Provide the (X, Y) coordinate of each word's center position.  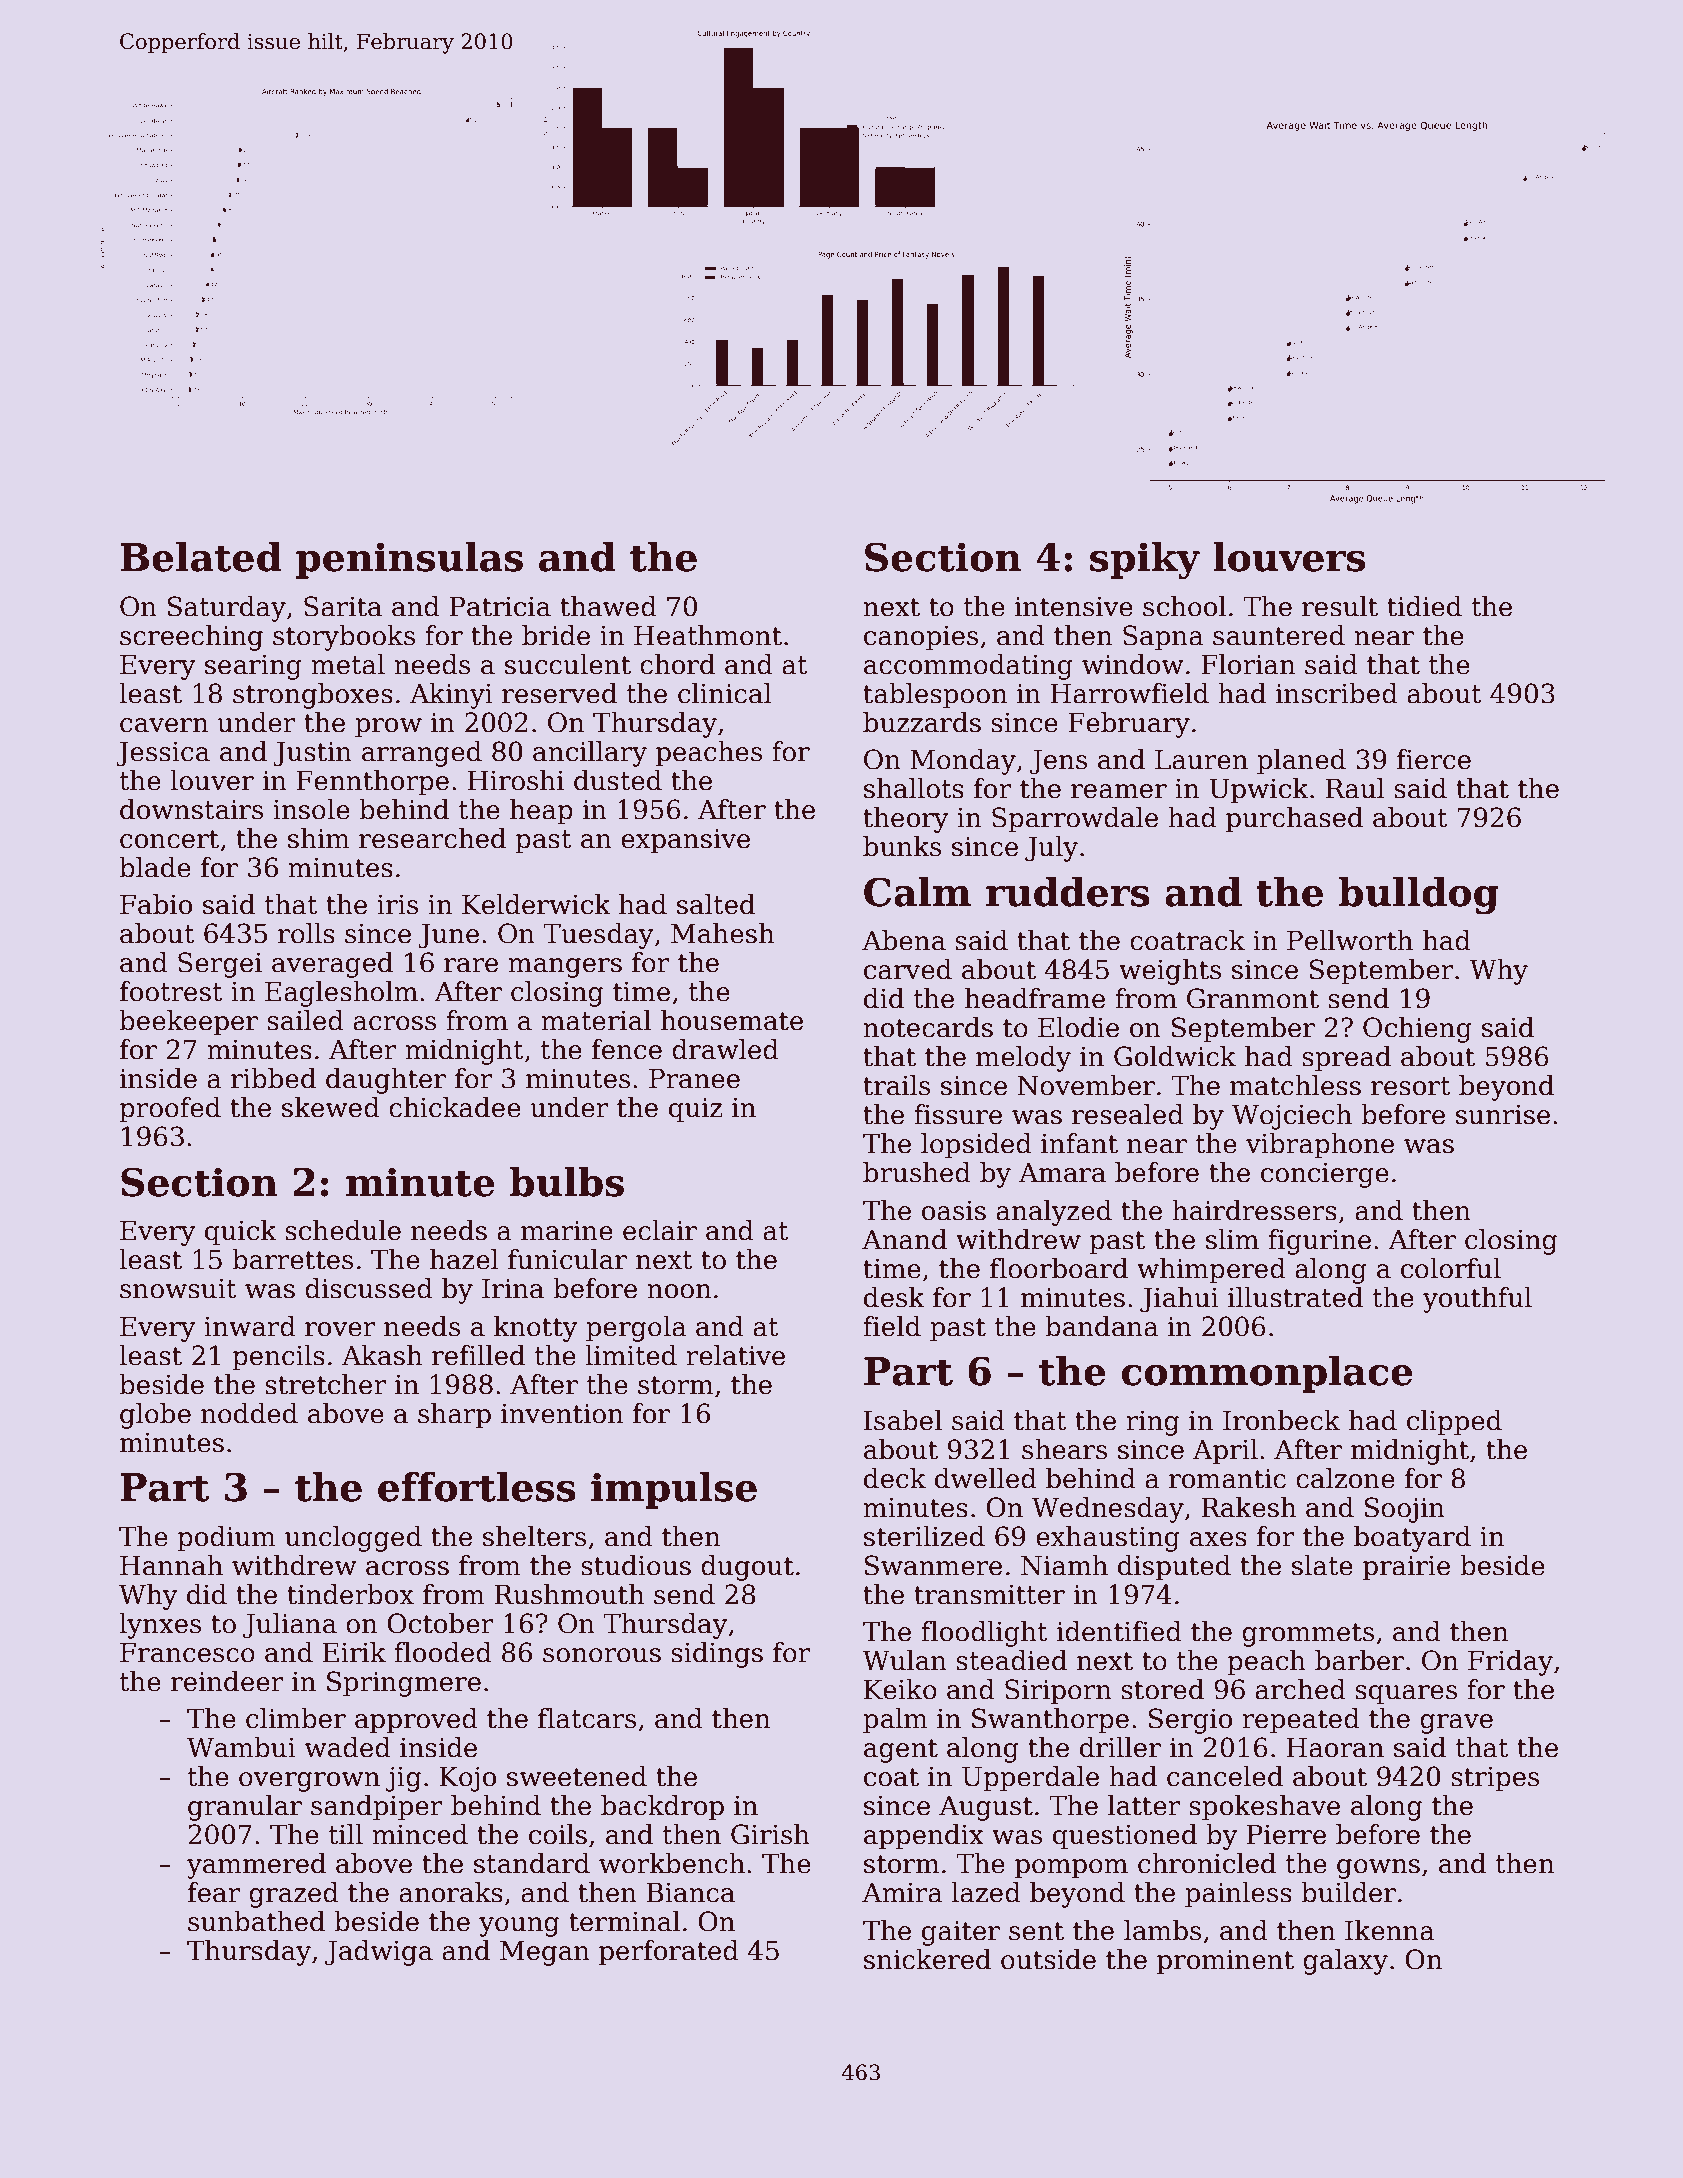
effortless (477, 1487)
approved (416, 1721)
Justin (312, 754)
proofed (170, 1110)
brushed (917, 1172)
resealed (1128, 1114)
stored (1162, 1689)
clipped (1454, 1423)
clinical (725, 693)
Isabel (903, 1420)
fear (214, 1892)
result (1340, 606)
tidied (1424, 606)
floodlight (984, 1634)
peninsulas (409, 560)
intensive (1074, 607)
